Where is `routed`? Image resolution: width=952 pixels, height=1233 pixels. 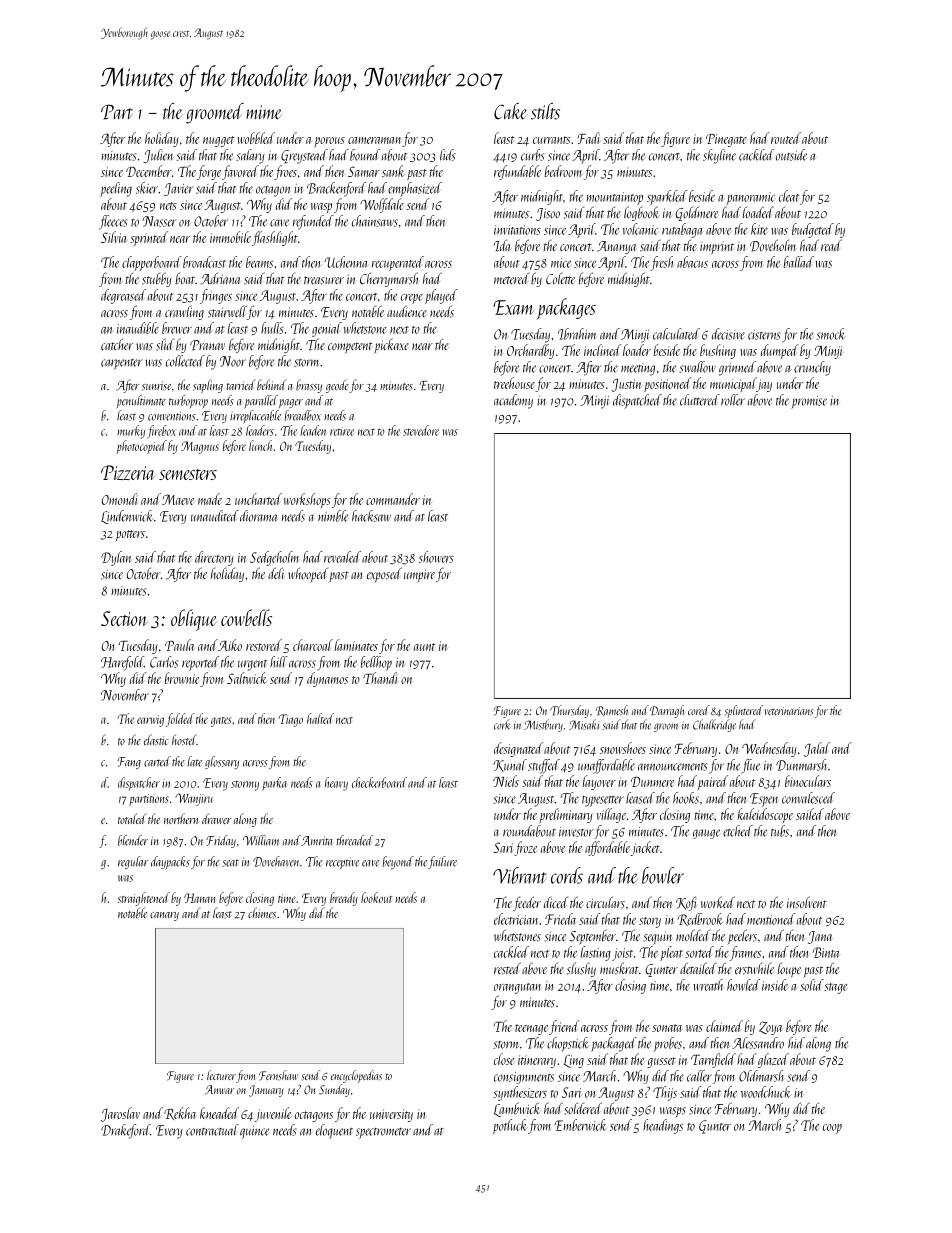 routed is located at coordinates (786, 138).
